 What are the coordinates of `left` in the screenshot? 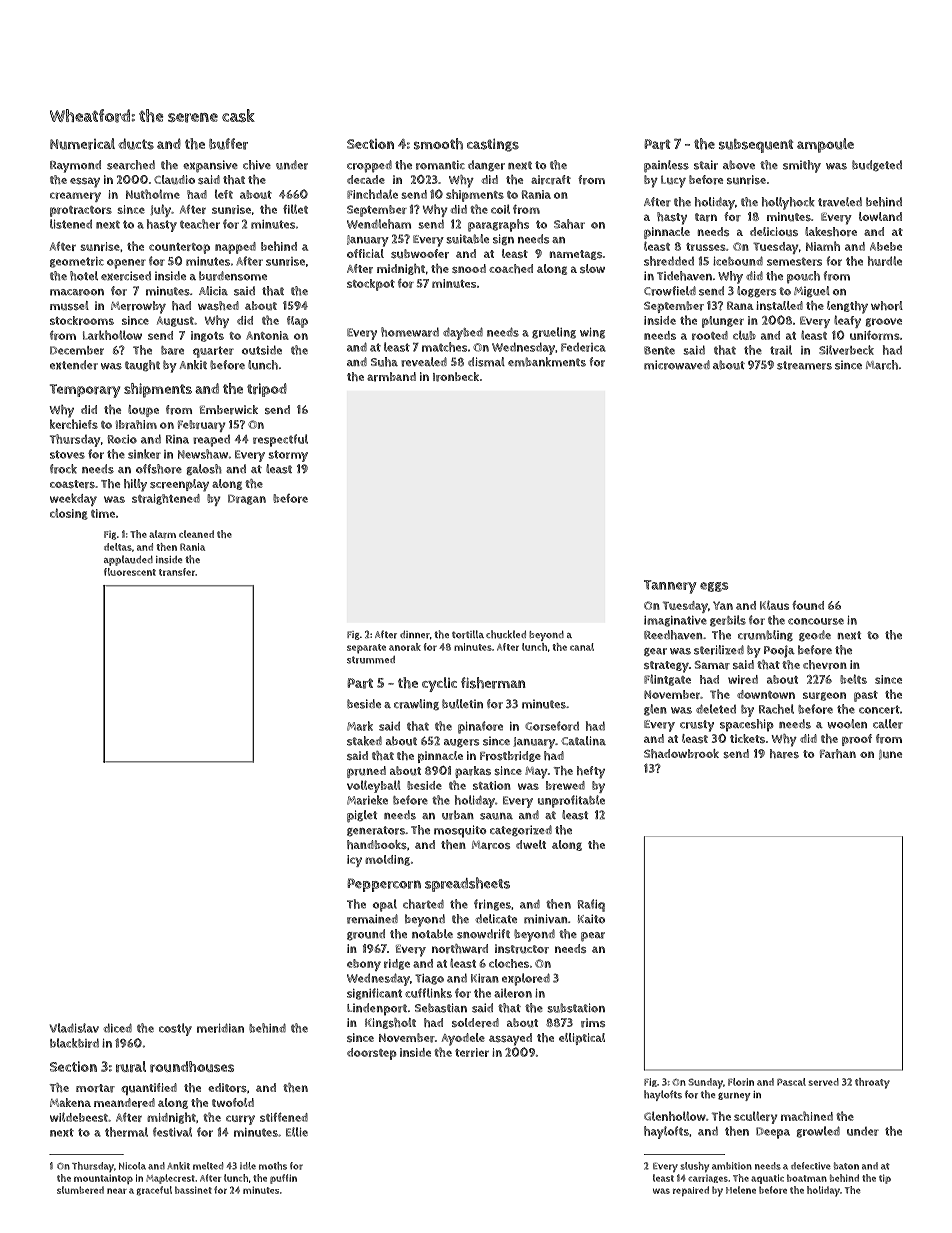 It's located at (224, 194).
